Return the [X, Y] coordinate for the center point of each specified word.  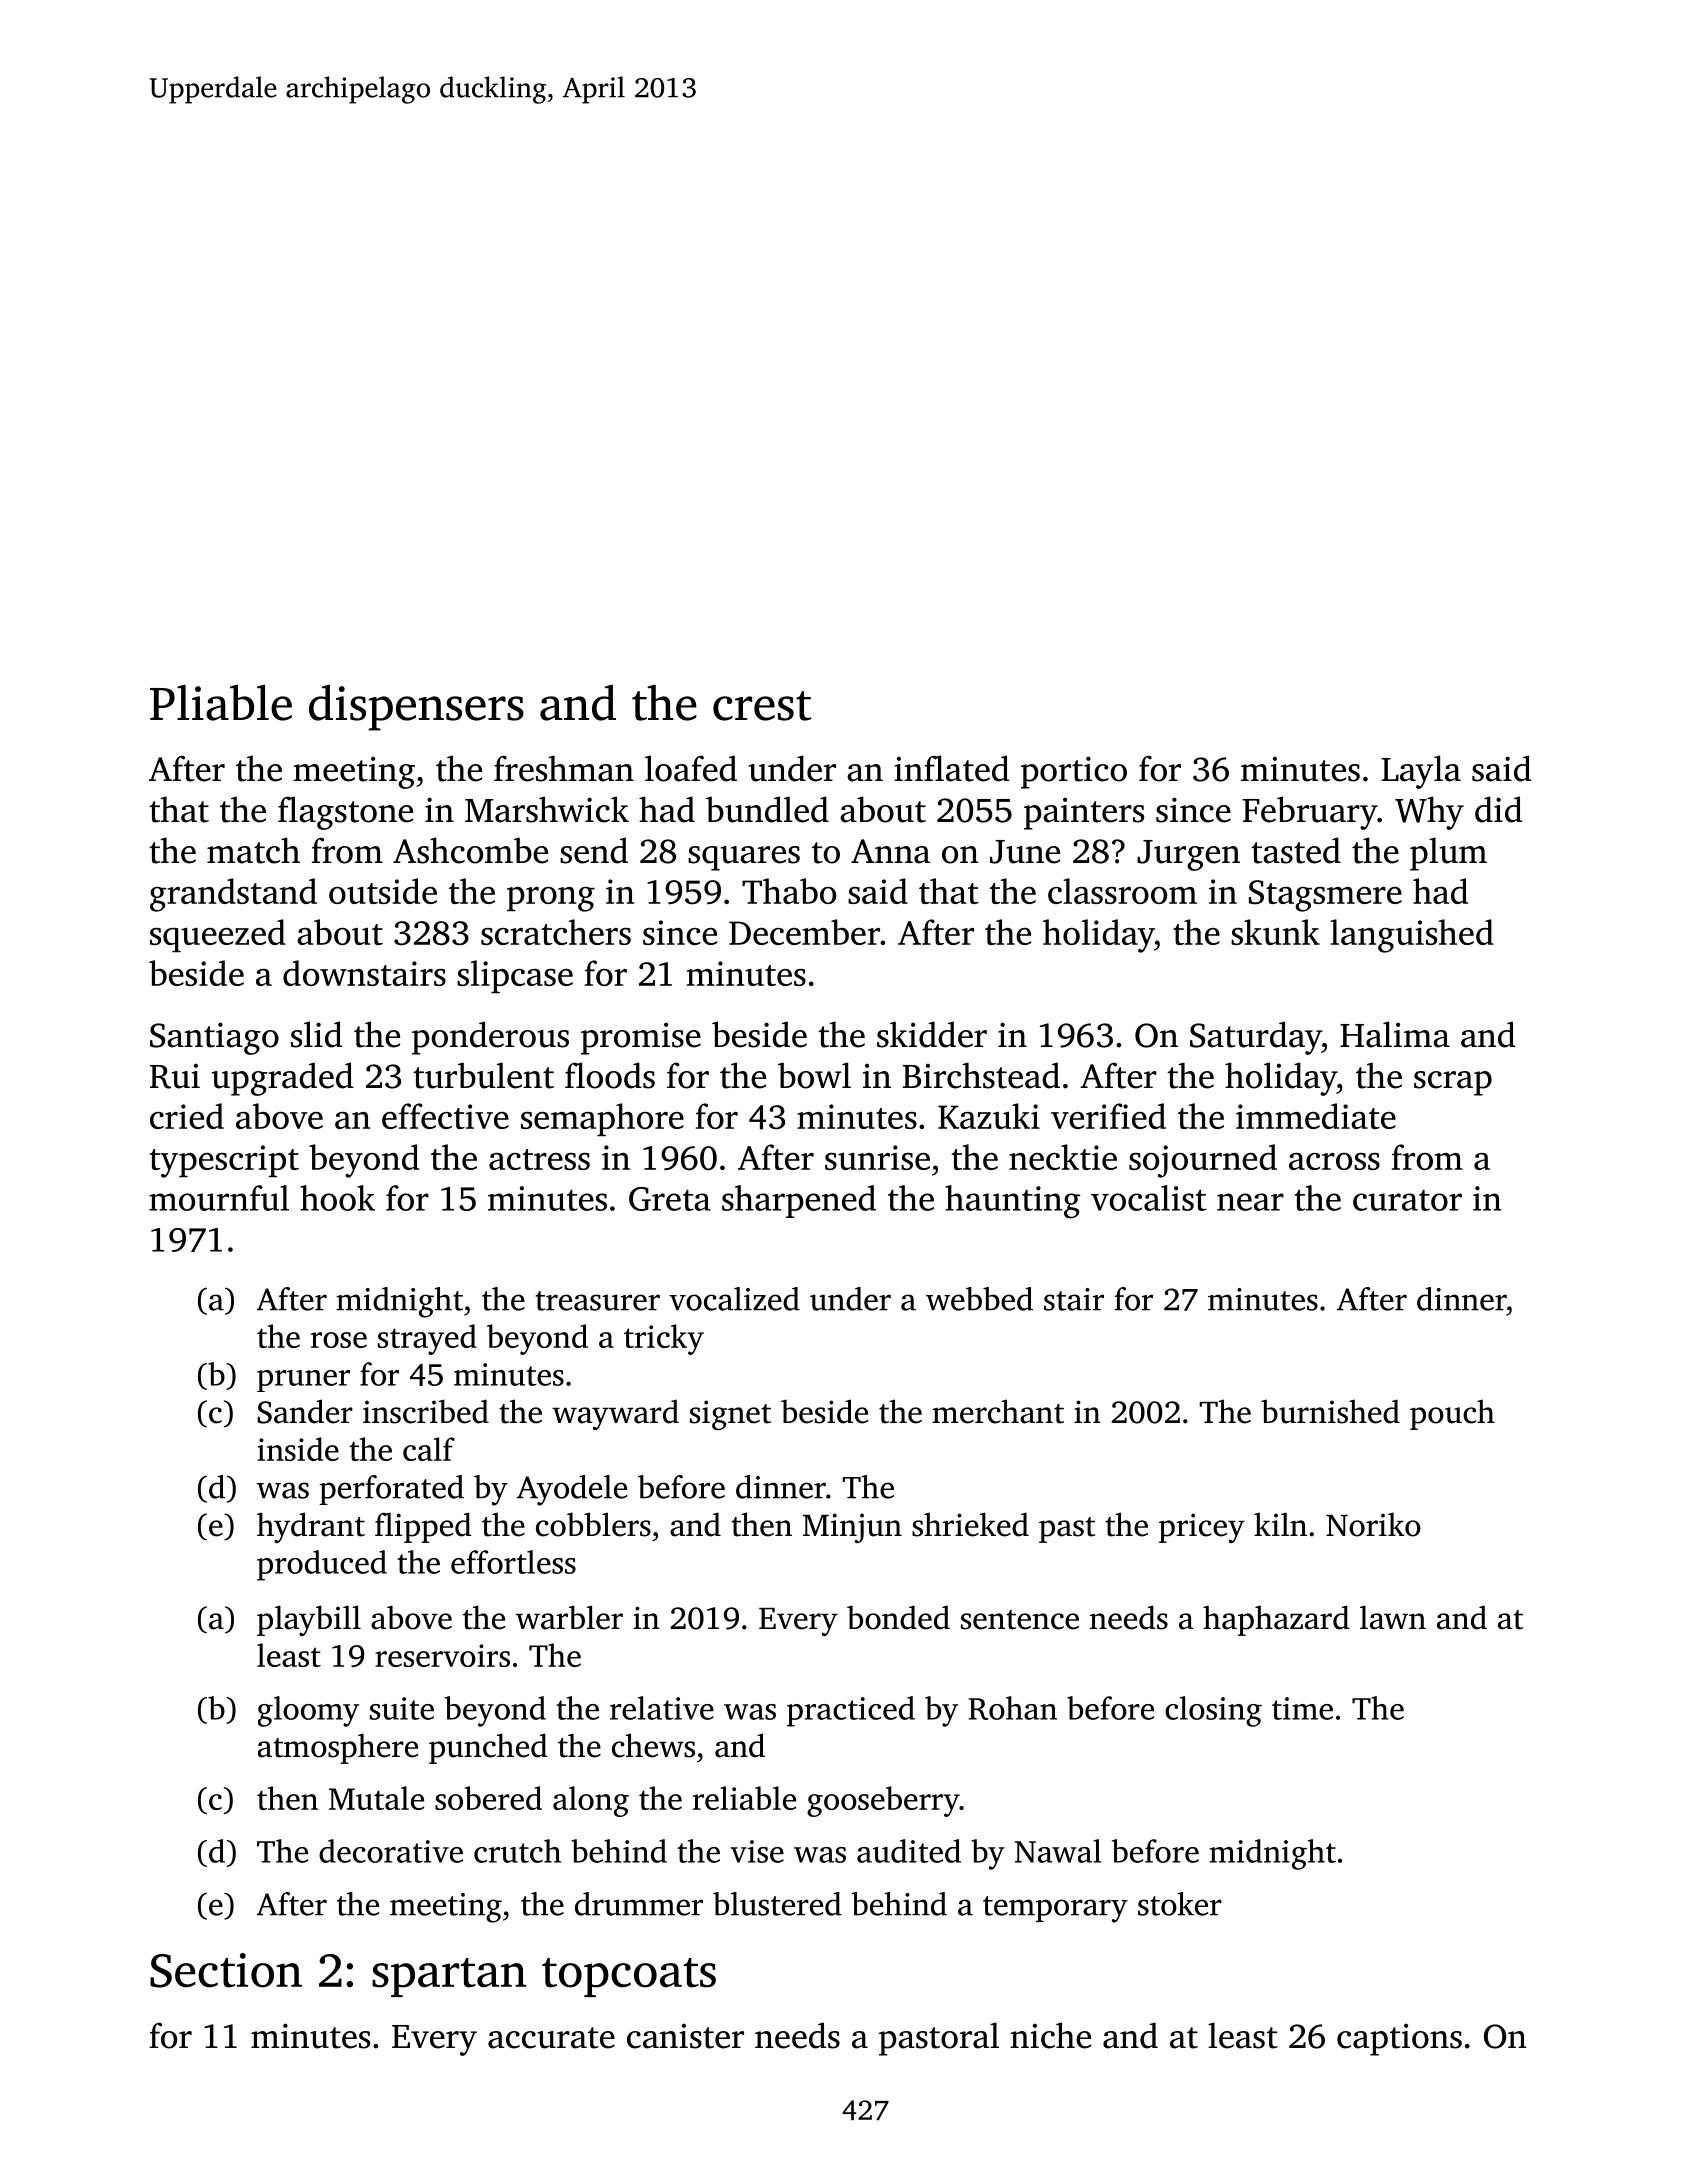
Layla [1421, 772]
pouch [1452, 1414]
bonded [898, 1617]
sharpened [799, 1201]
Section [226, 1970]
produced [322, 1565]
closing [1213, 1711]
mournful [219, 1198]
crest [762, 706]
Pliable [221, 703]
